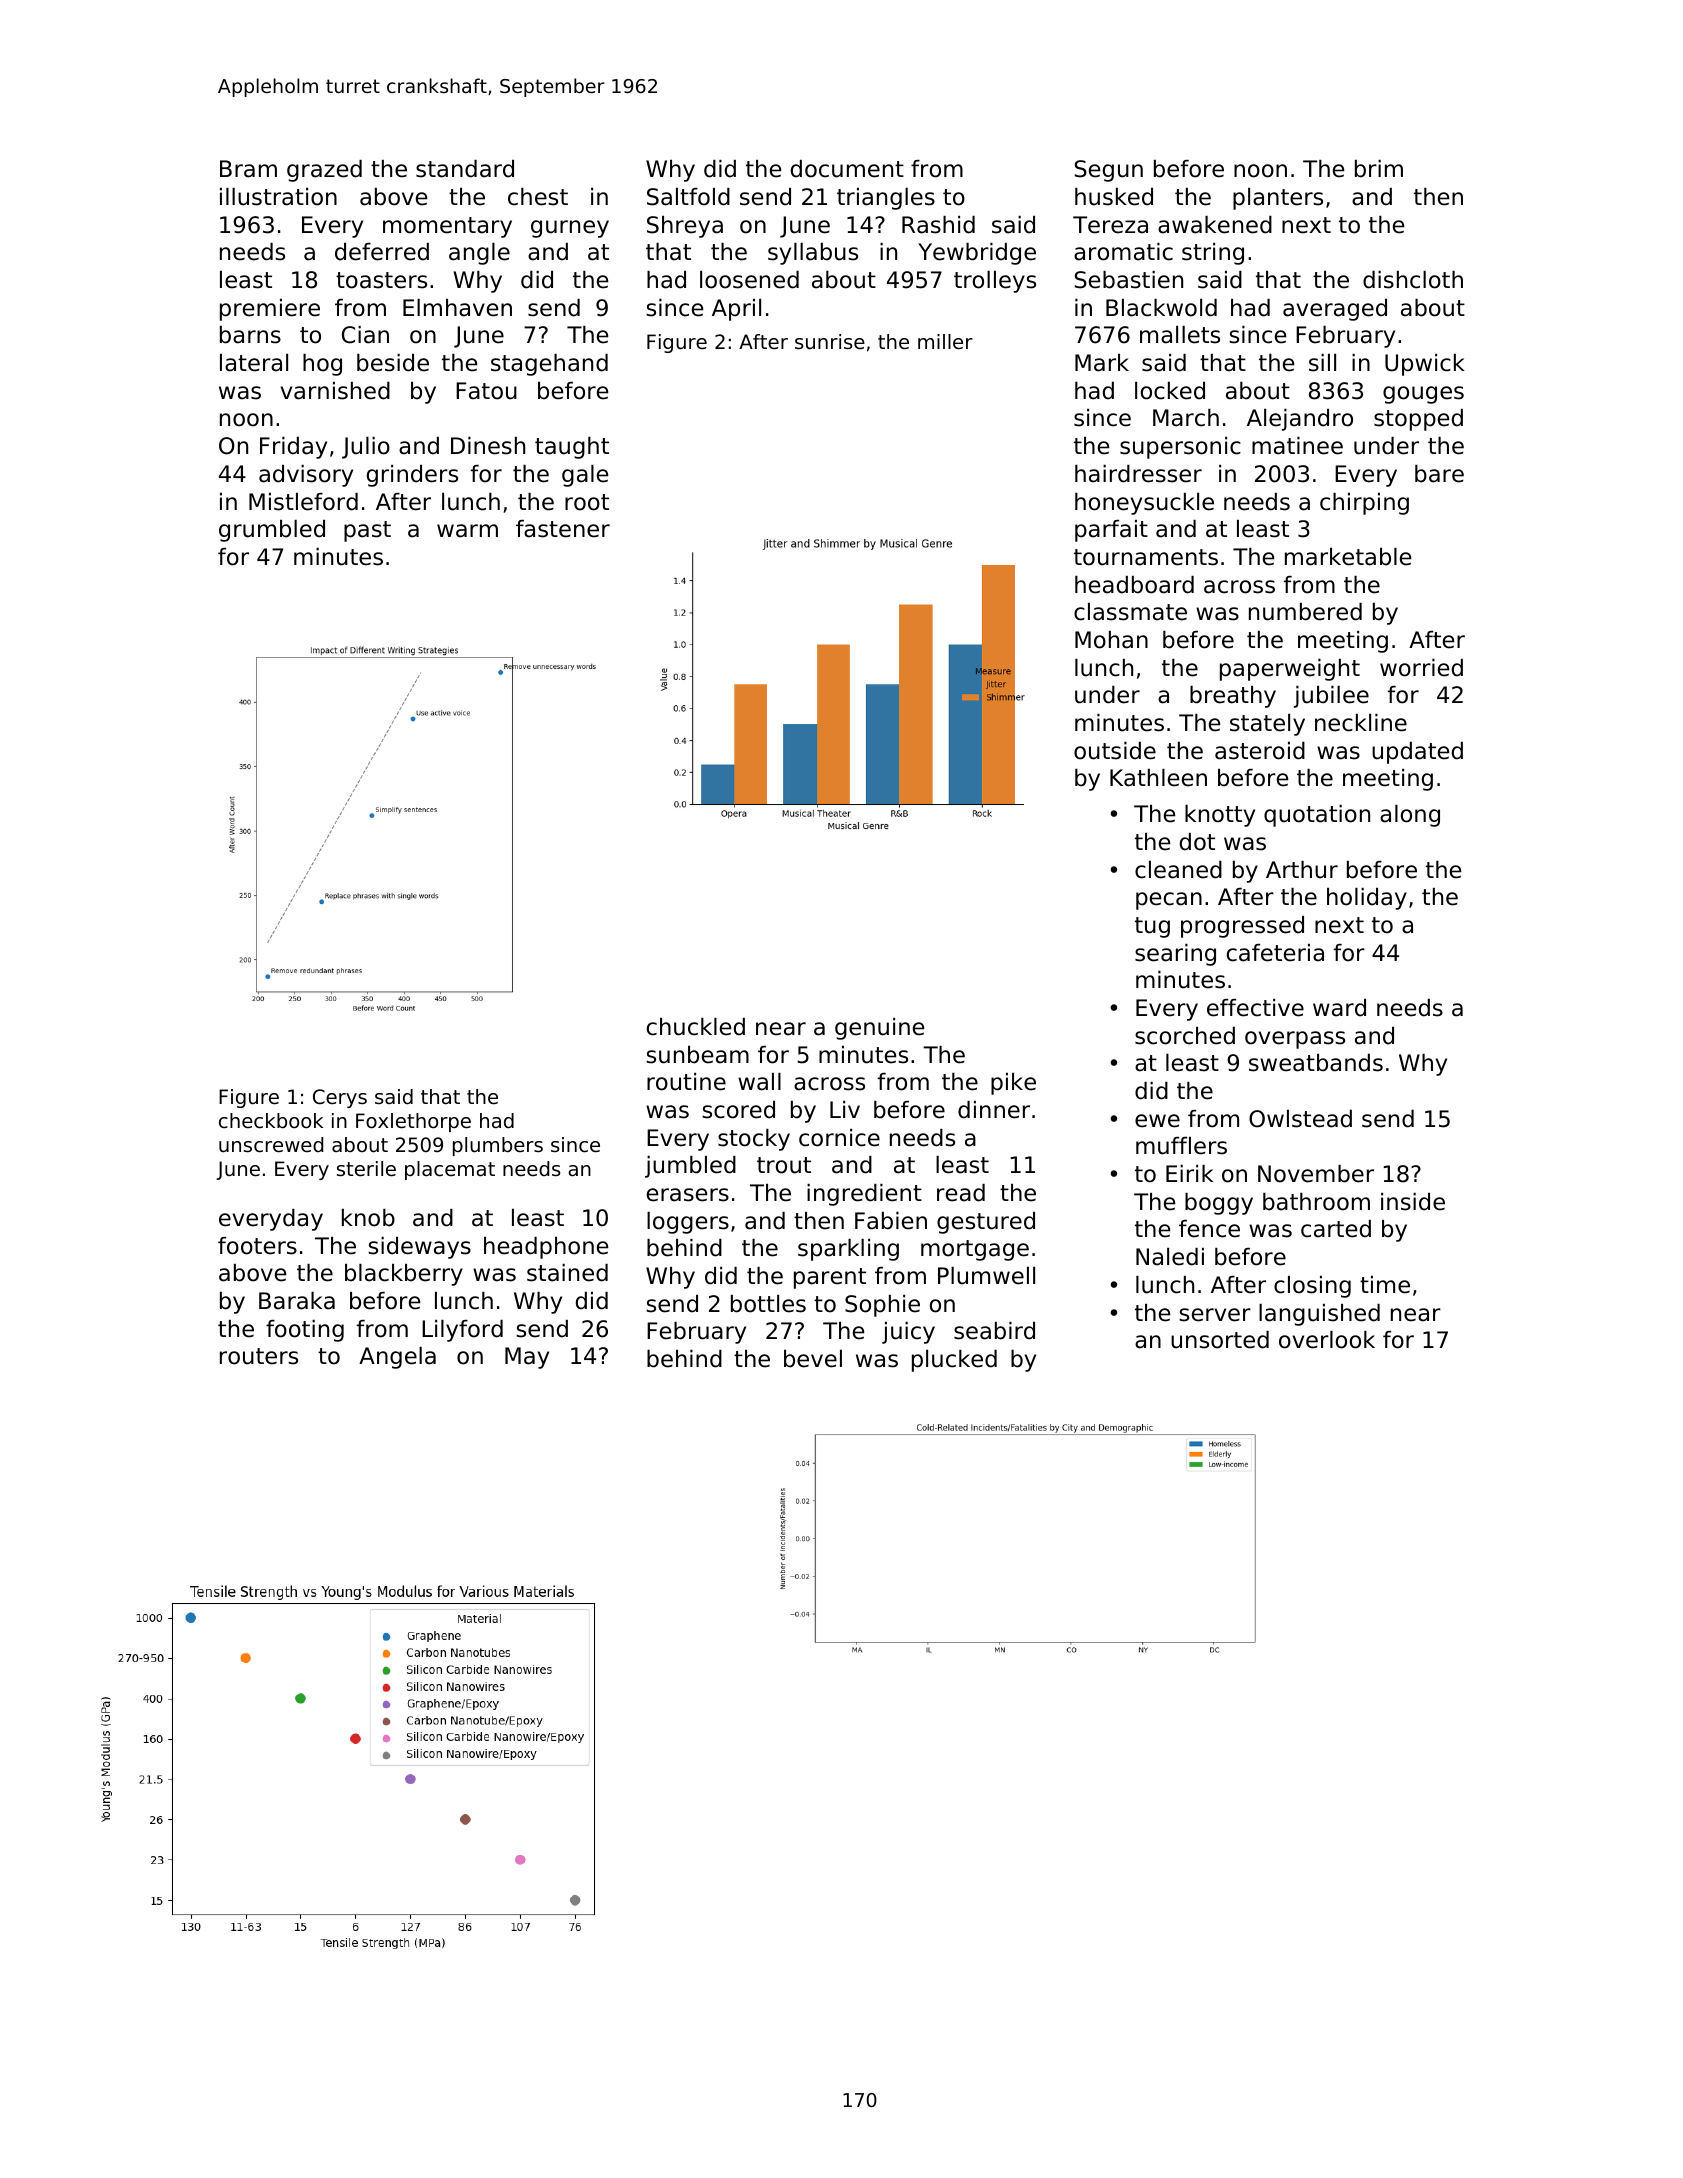 This document has height=2178, width=1683. Describe the element at coordinates (570, 229) in the document. I see `gurney` at that location.
